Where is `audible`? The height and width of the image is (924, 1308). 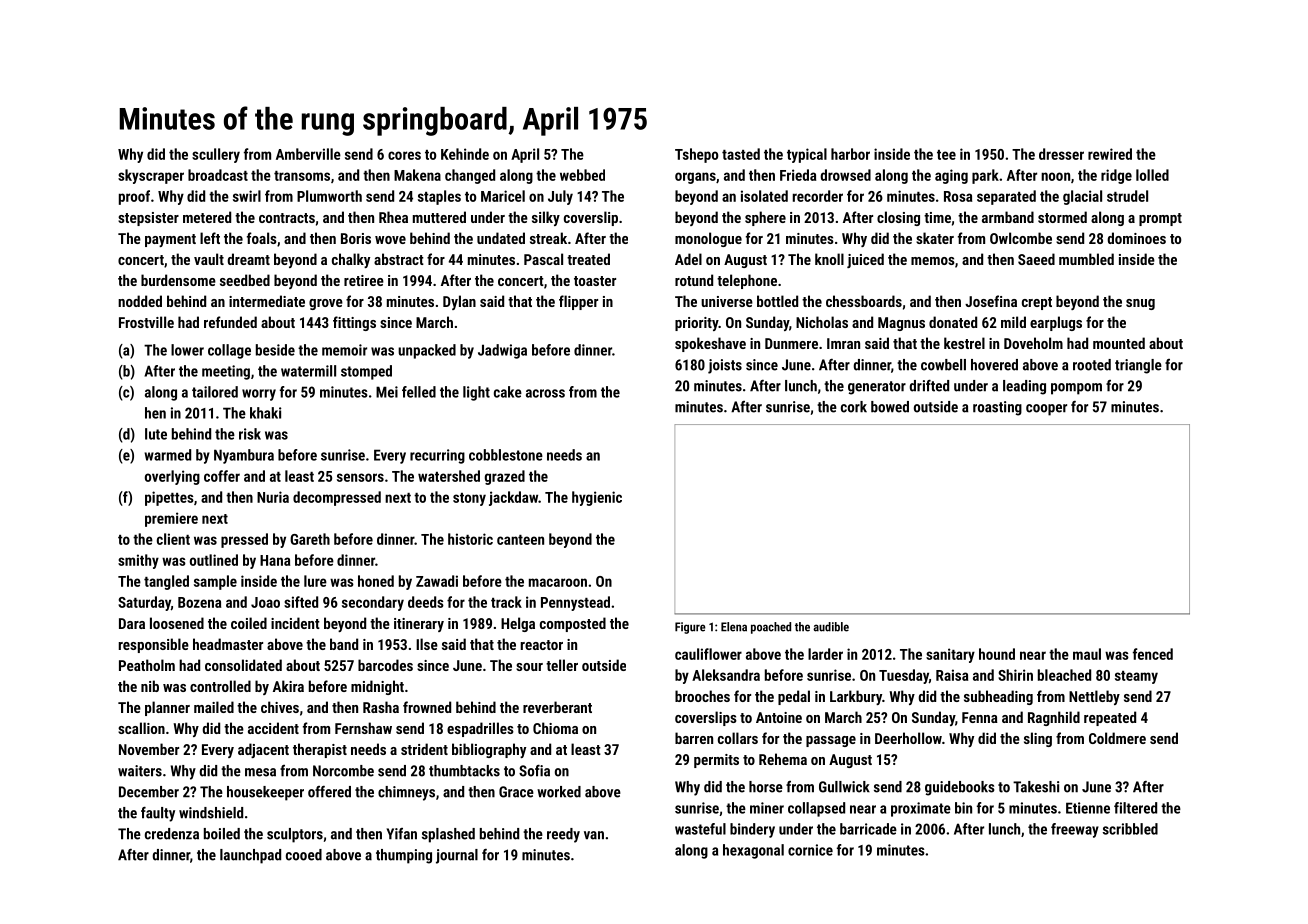 audible is located at coordinates (831, 627).
